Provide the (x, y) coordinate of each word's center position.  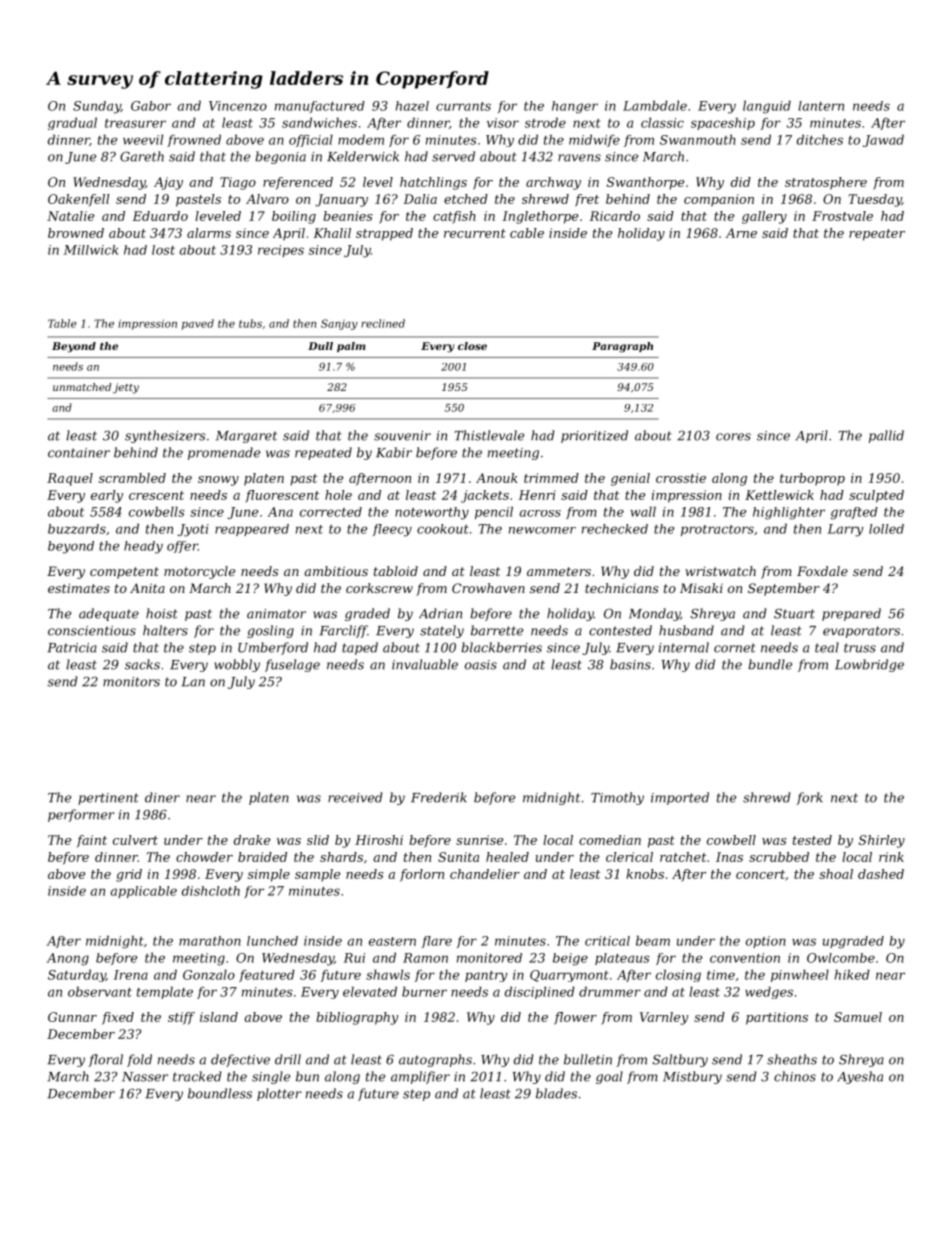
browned (76, 233)
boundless (220, 1093)
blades (556, 1093)
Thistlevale (489, 435)
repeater (877, 235)
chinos (795, 1076)
